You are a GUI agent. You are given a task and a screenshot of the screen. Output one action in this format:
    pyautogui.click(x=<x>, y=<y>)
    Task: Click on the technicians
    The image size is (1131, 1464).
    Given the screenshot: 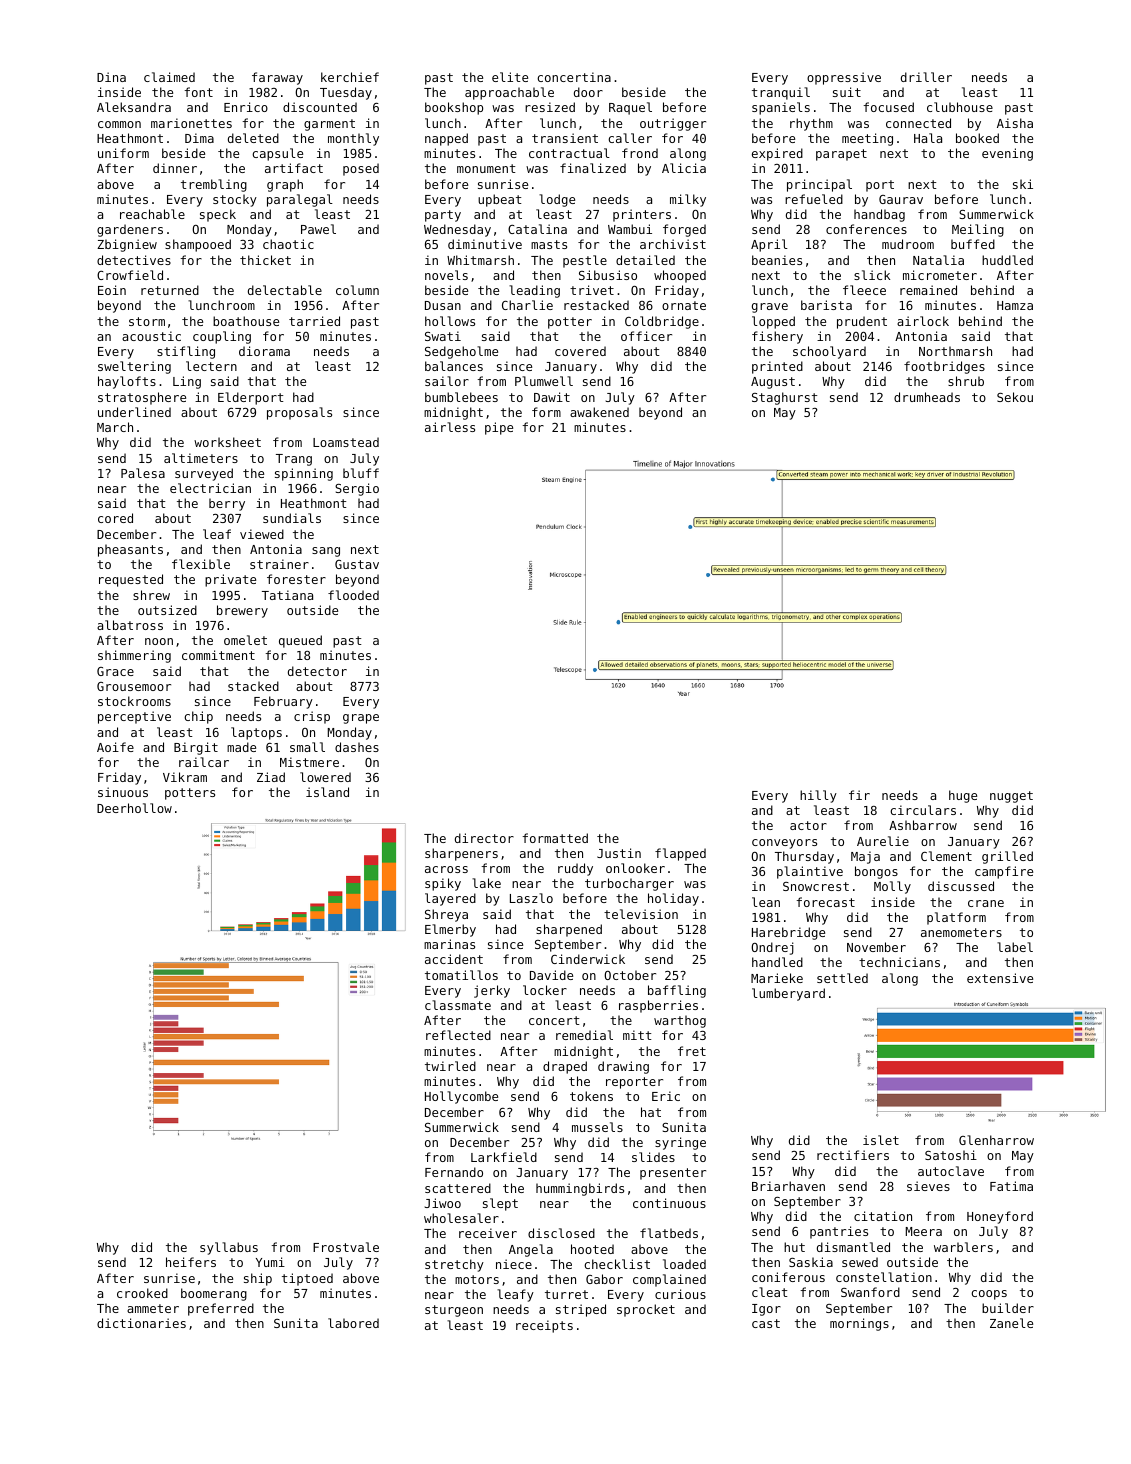 What is the action you would take?
    pyautogui.click(x=899, y=962)
